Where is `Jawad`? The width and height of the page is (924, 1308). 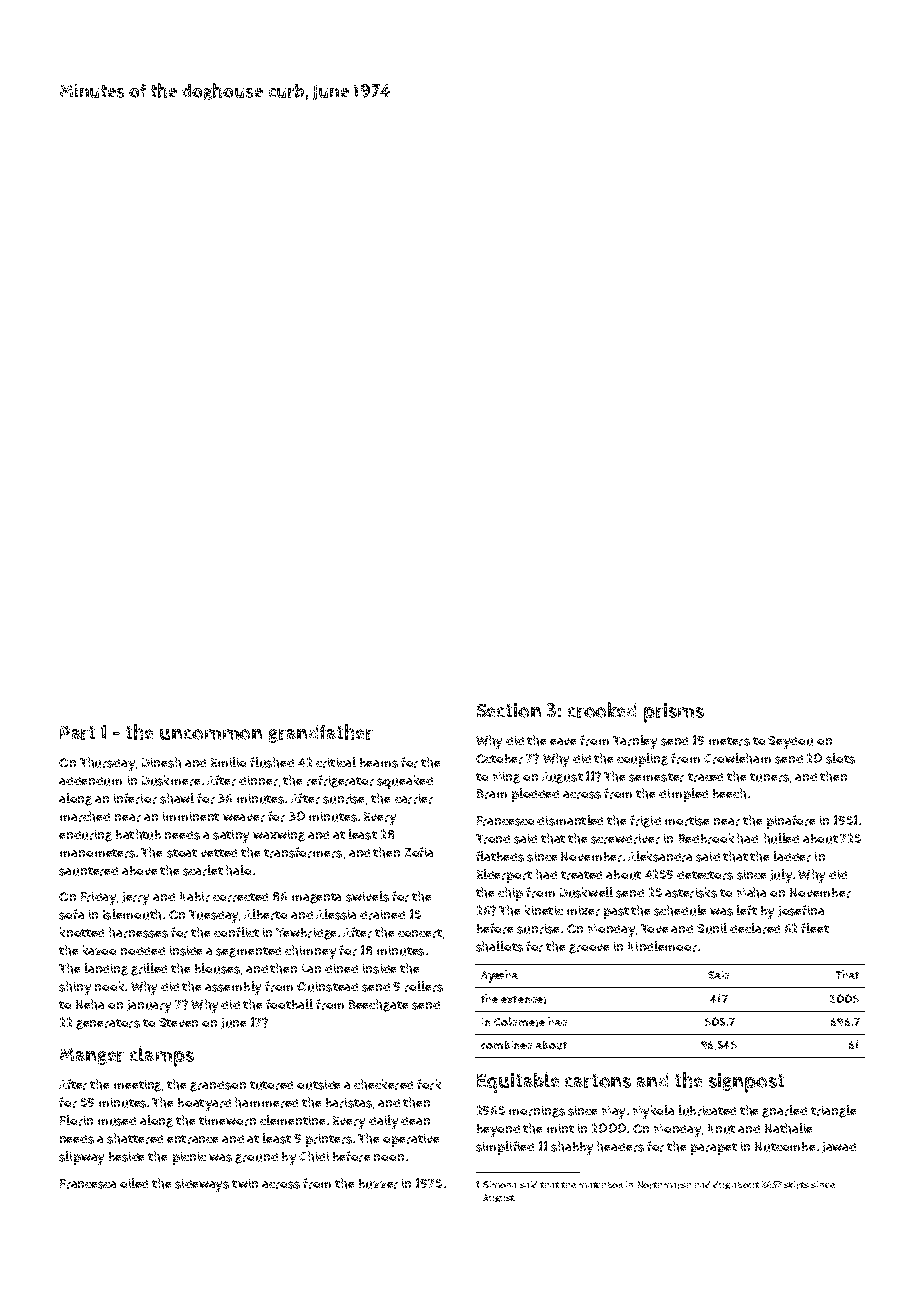
Jawad is located at coordinates (839, 1147).
